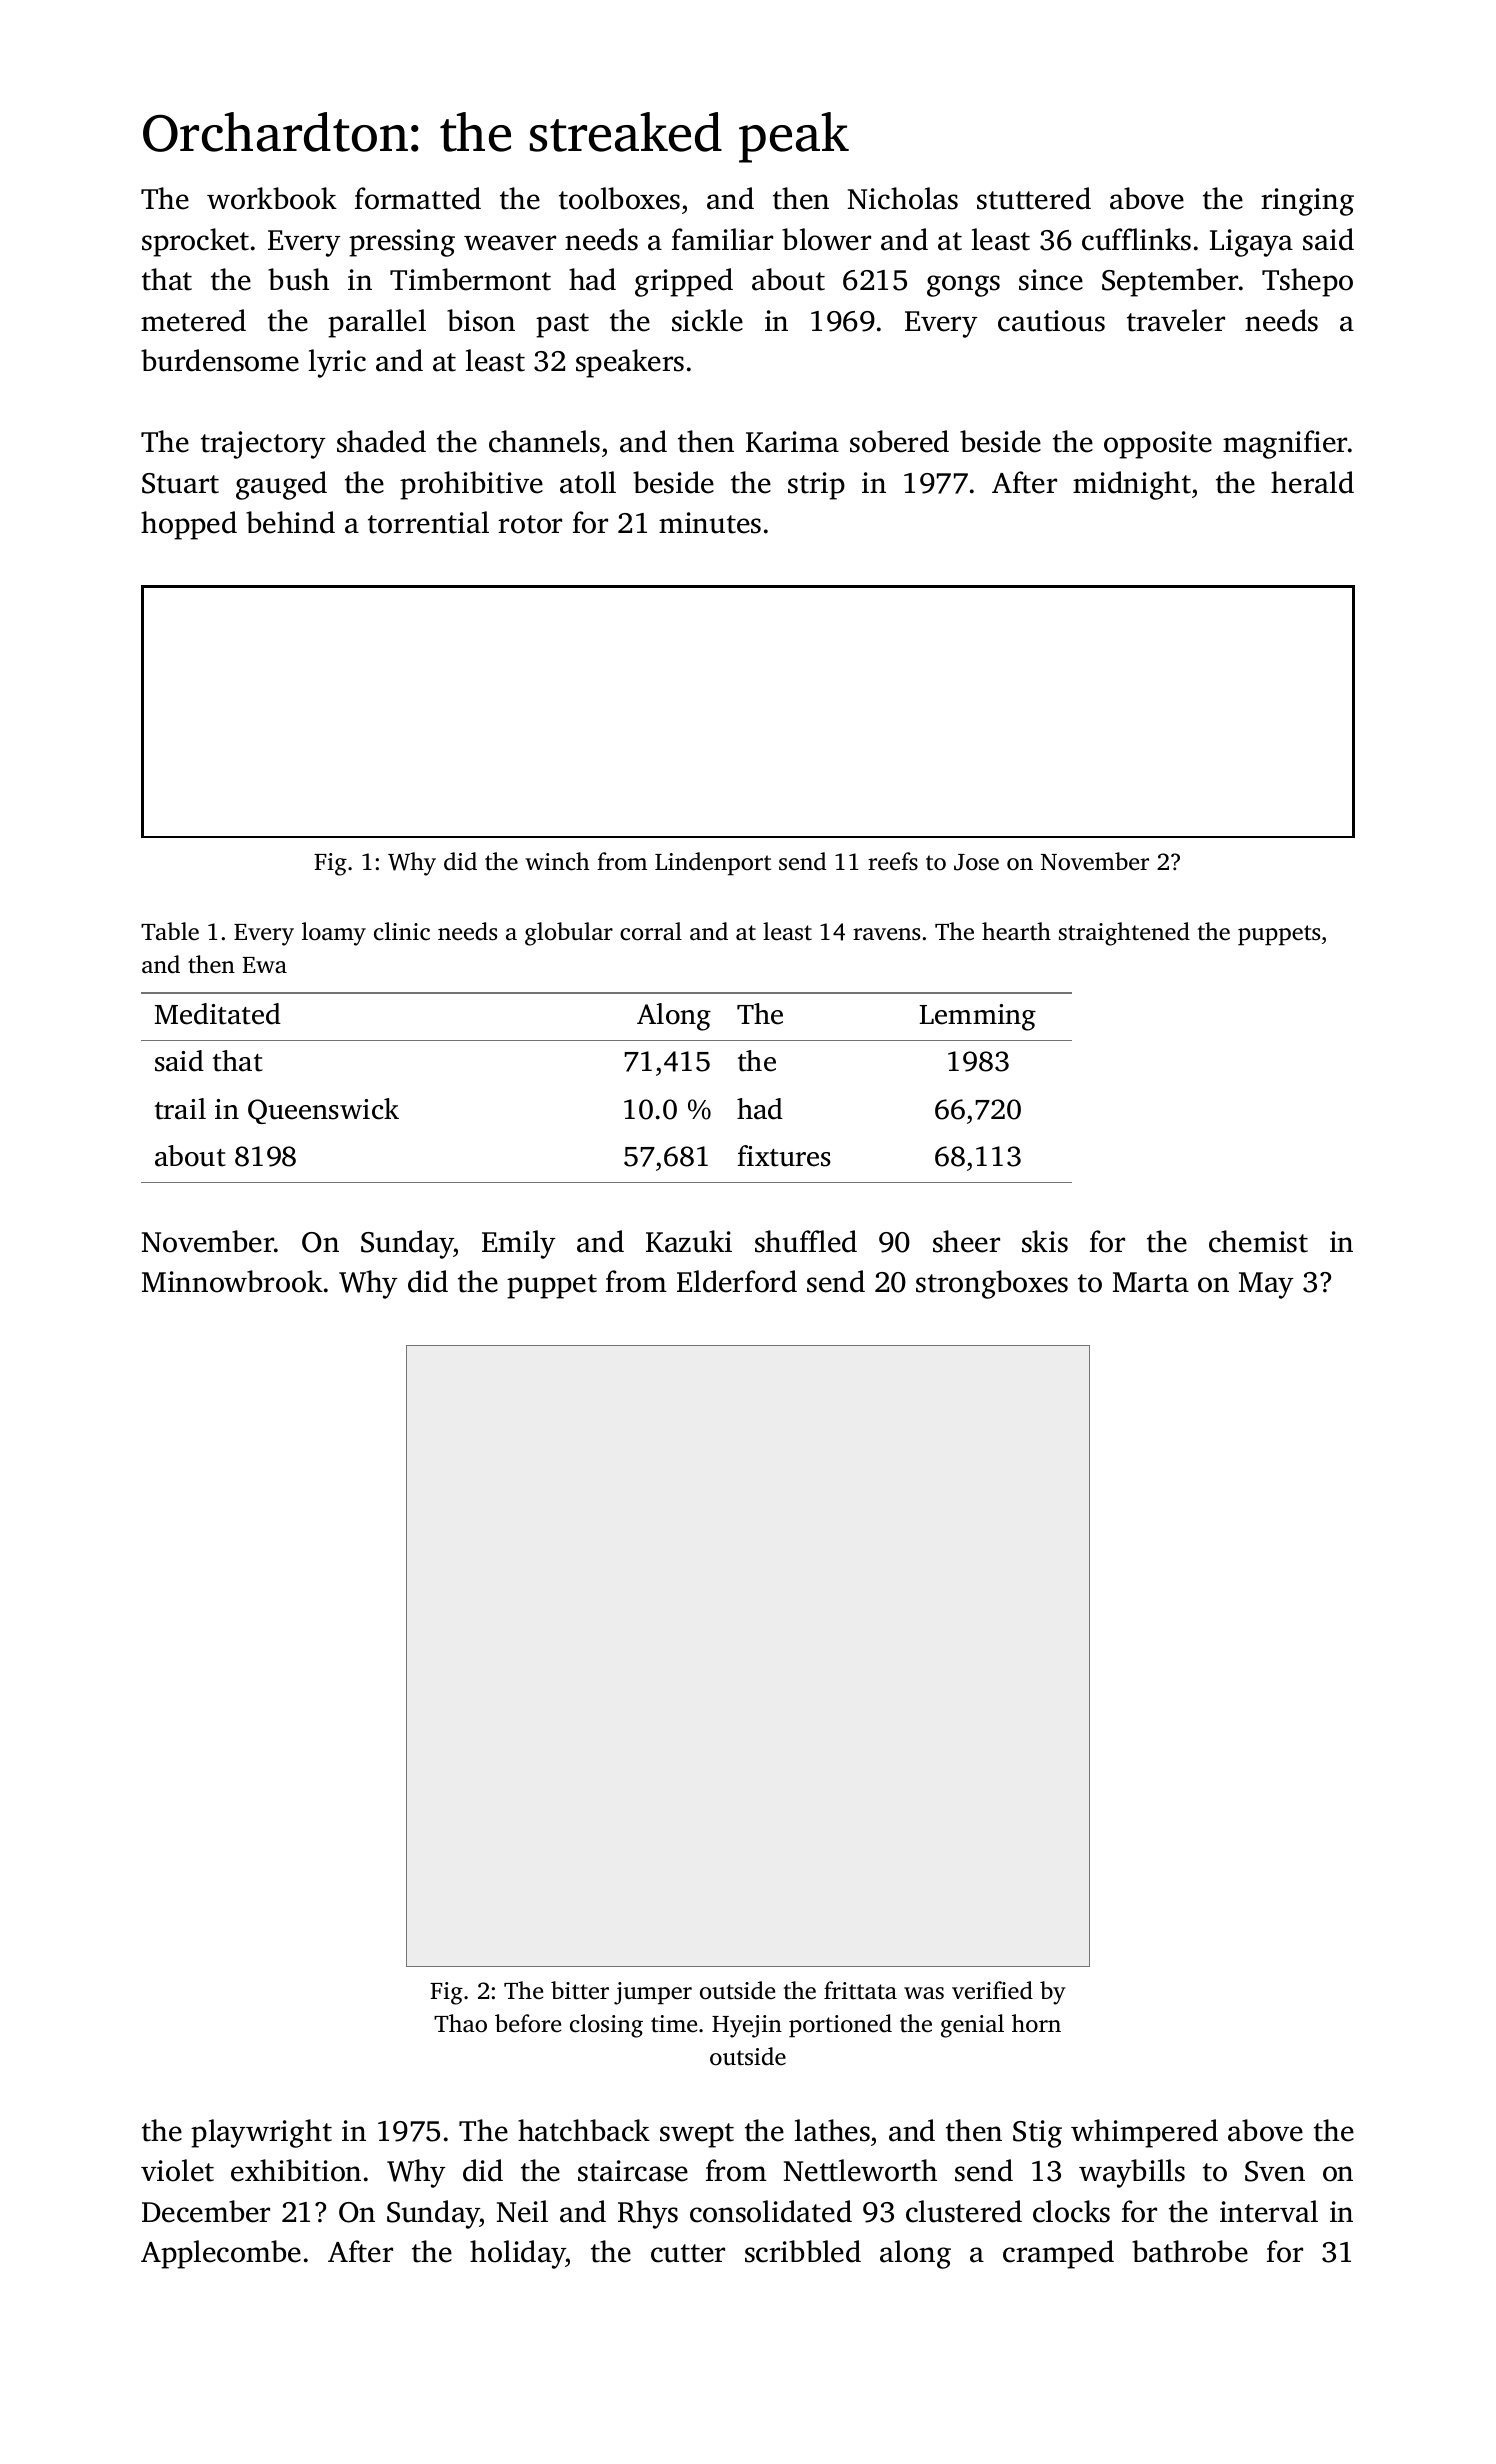 The image size is (1496, 2464). Describe the element at coordinates (510, 243) in the document. I see `weaver` at that location.
